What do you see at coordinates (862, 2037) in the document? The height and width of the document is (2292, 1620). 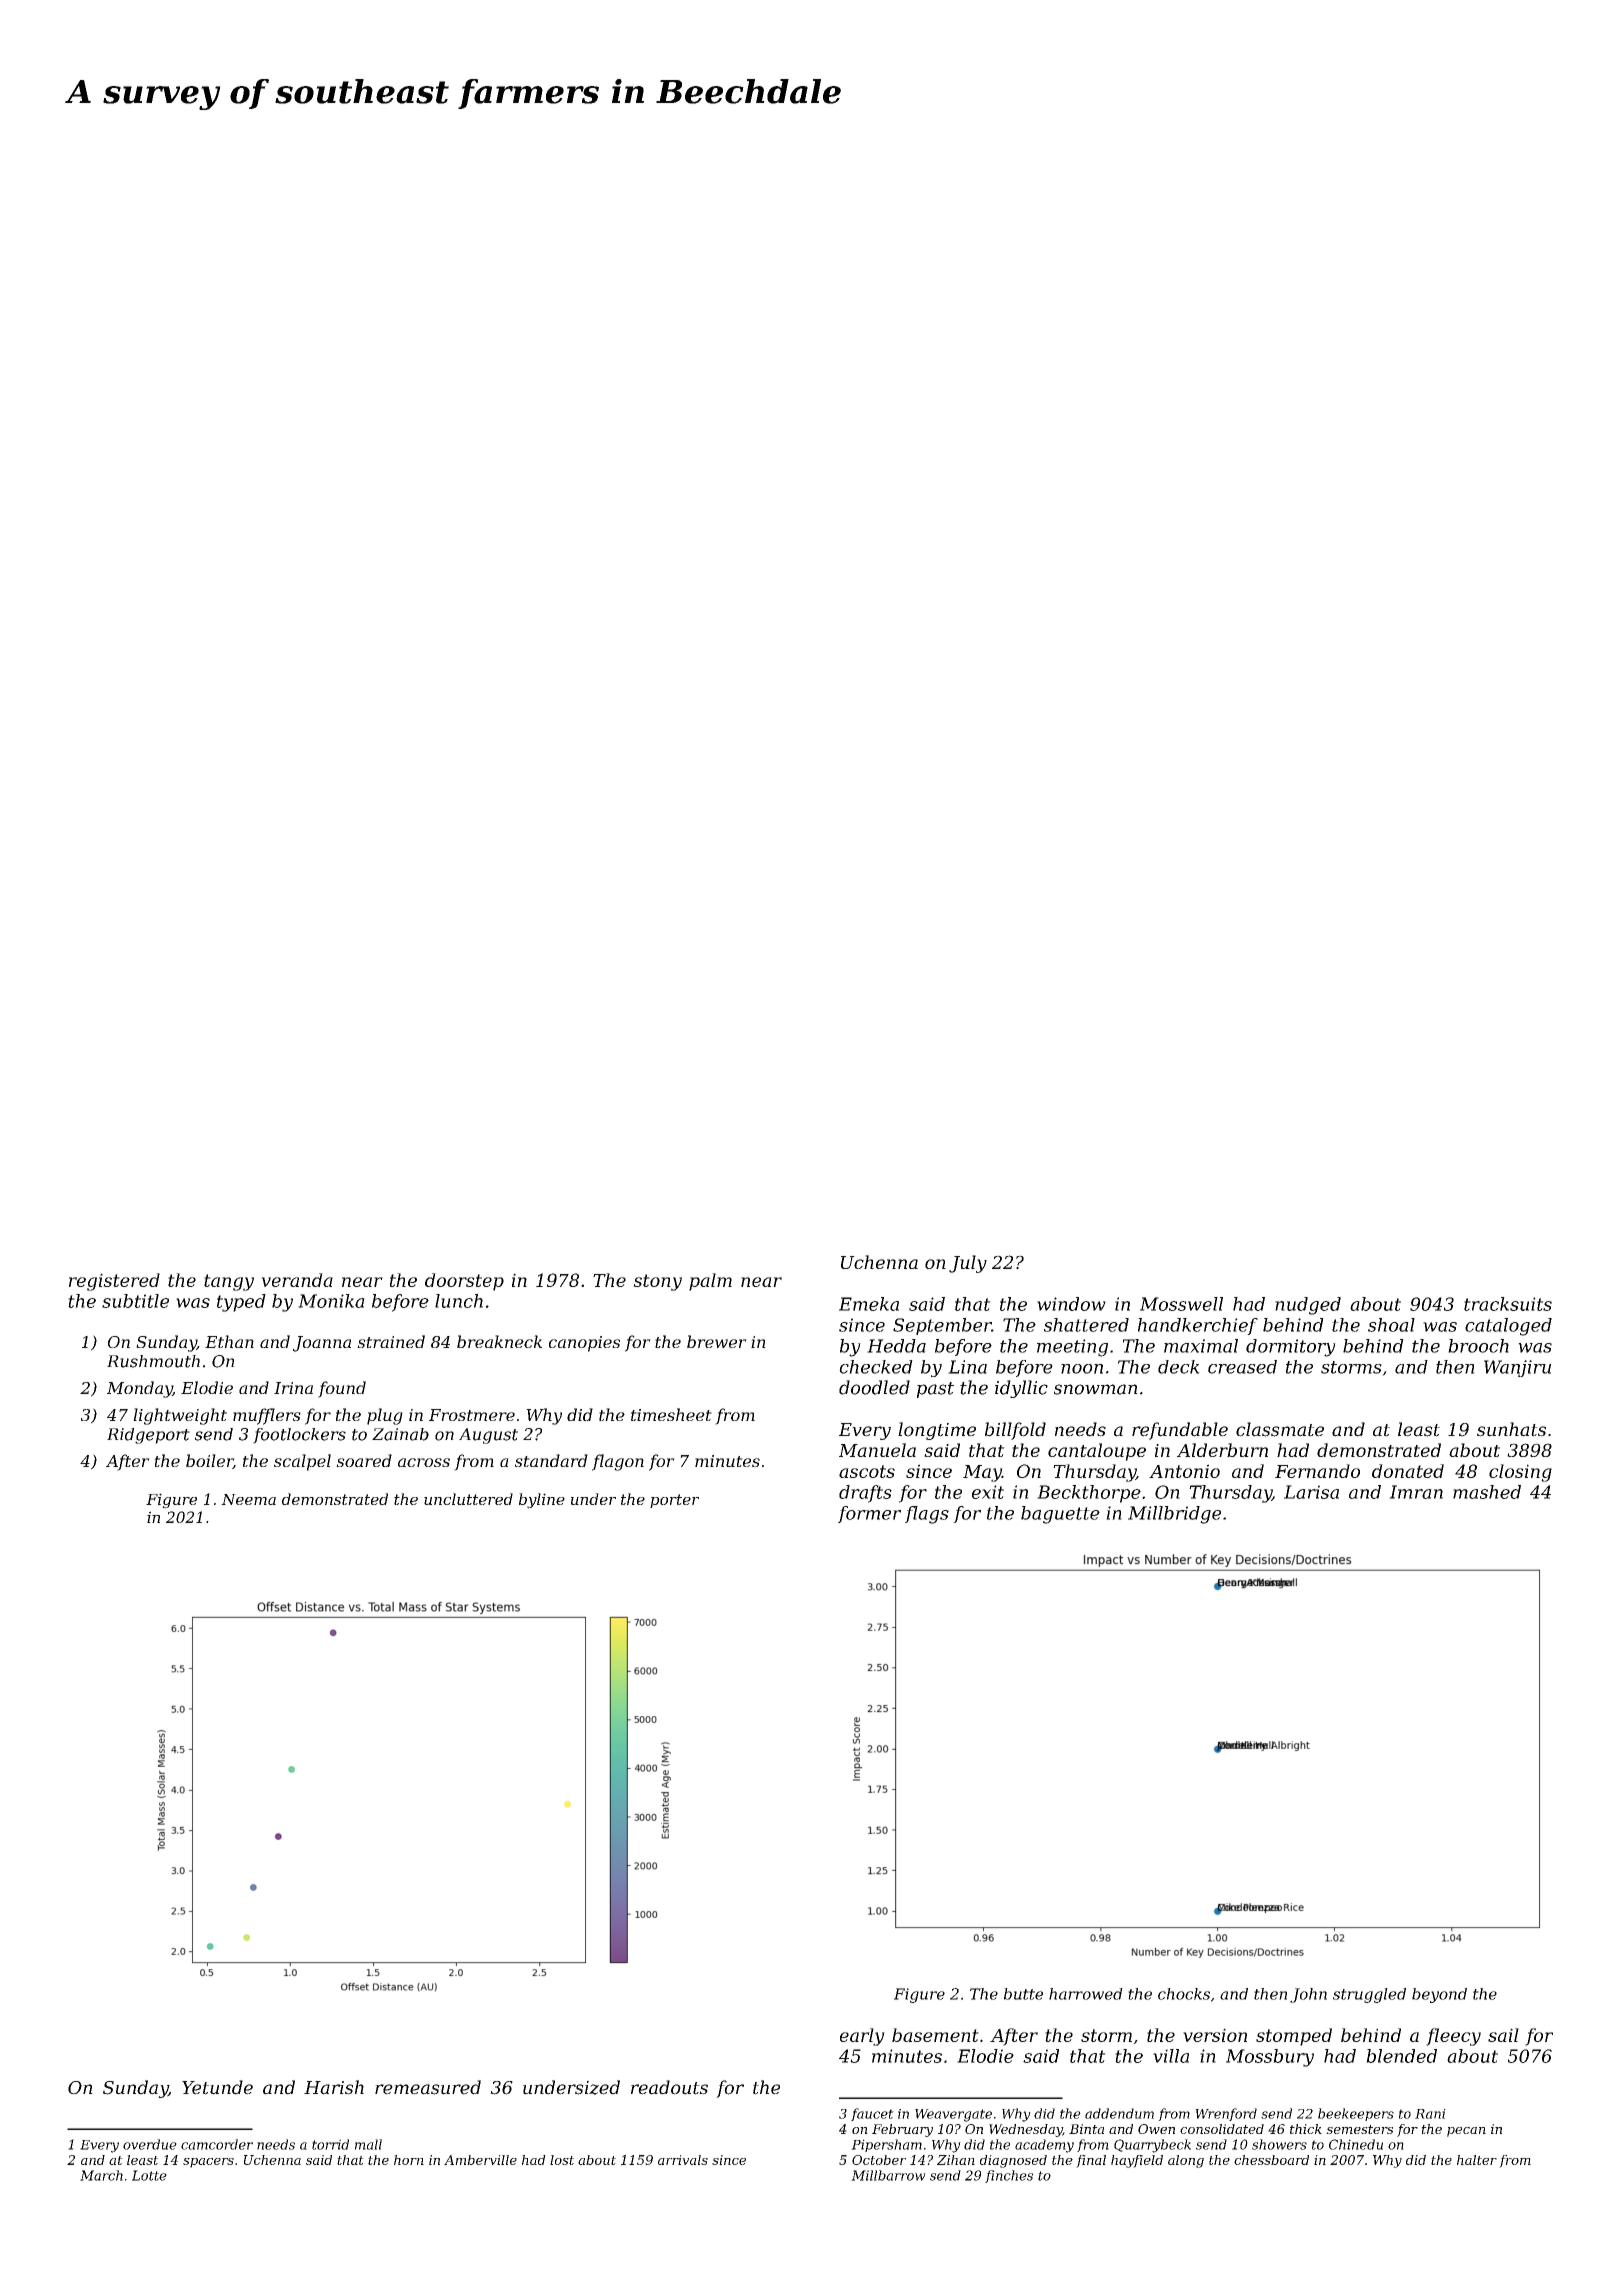 I see `early` at bounding box center [862, 2037].
